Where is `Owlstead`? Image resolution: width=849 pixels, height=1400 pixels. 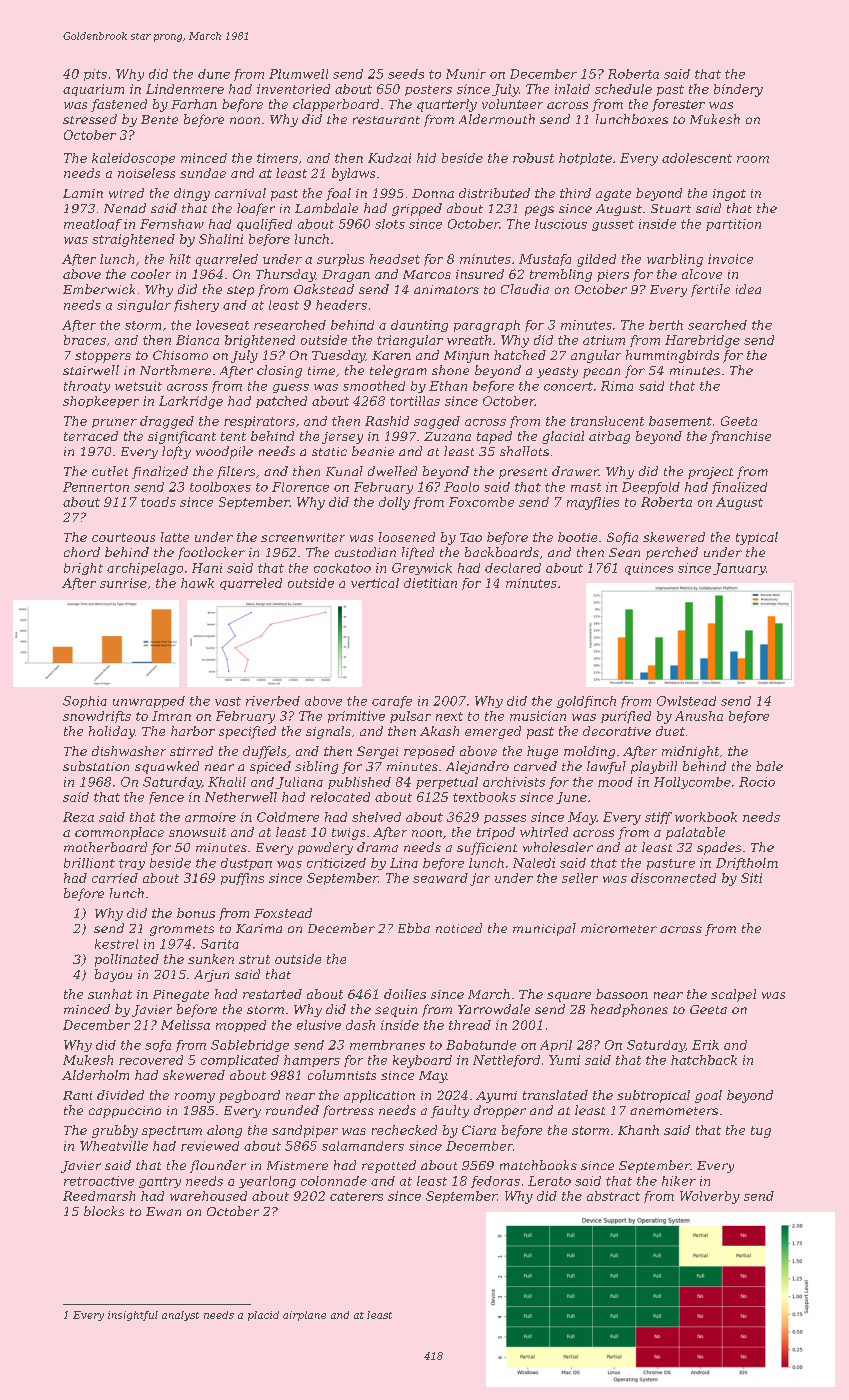
Owlstead is located at coordinates (686, 701).
